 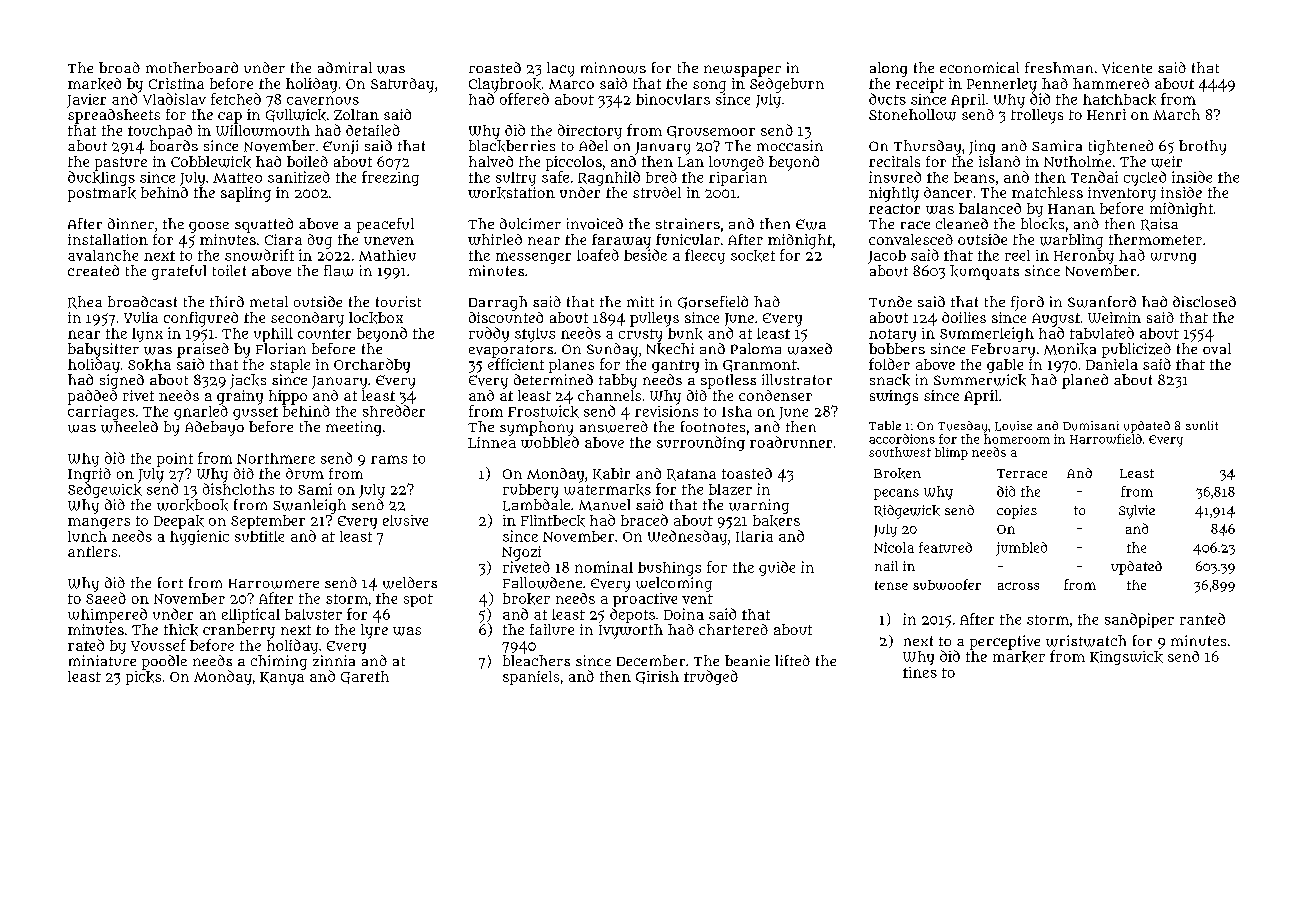 What do you see at coordinates (106, 598) in the screenshot?
I see `Saeed` at bounding box center [106, 598].
